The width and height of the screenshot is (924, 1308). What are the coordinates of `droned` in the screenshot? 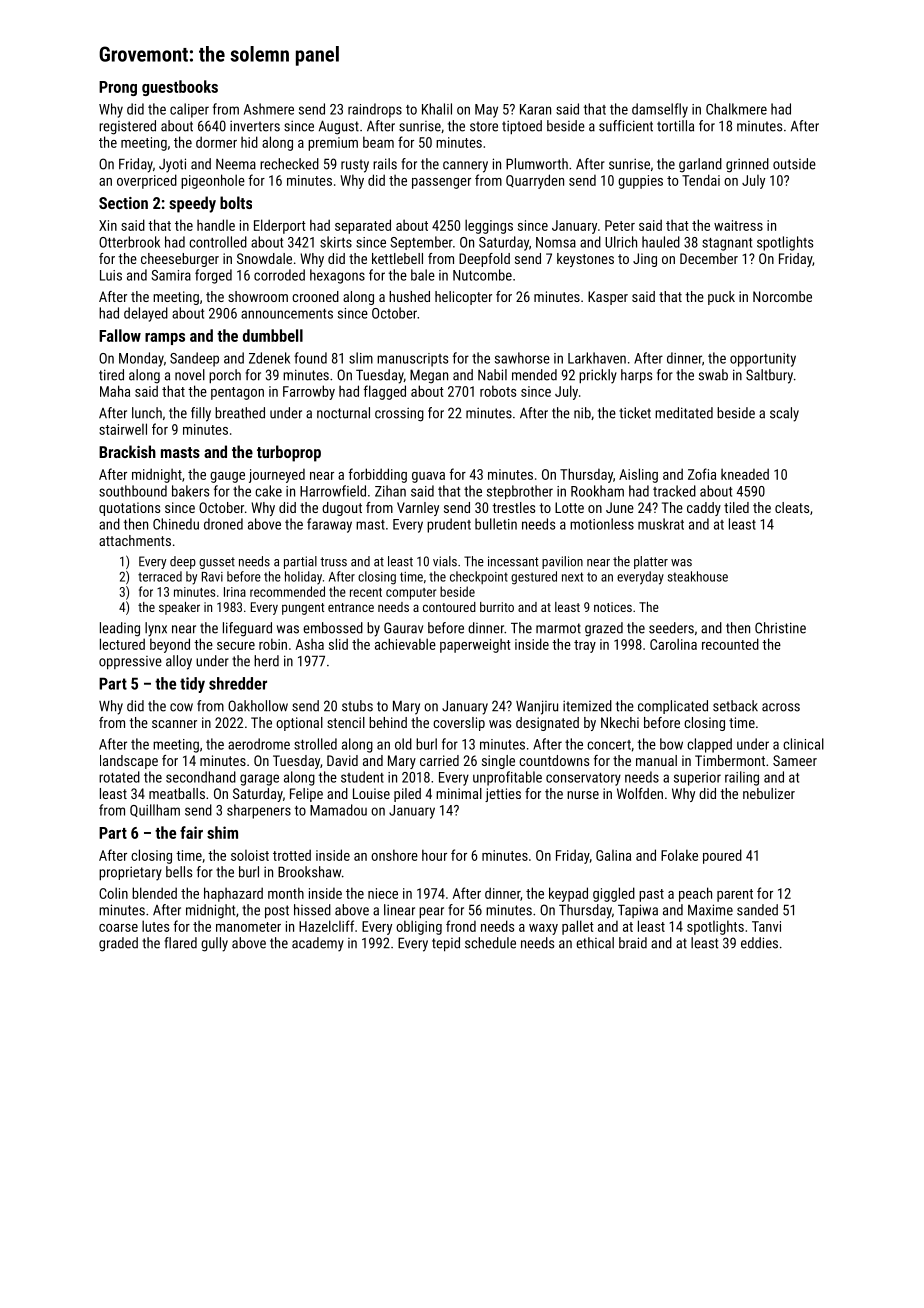 It's located at (223, 524).
